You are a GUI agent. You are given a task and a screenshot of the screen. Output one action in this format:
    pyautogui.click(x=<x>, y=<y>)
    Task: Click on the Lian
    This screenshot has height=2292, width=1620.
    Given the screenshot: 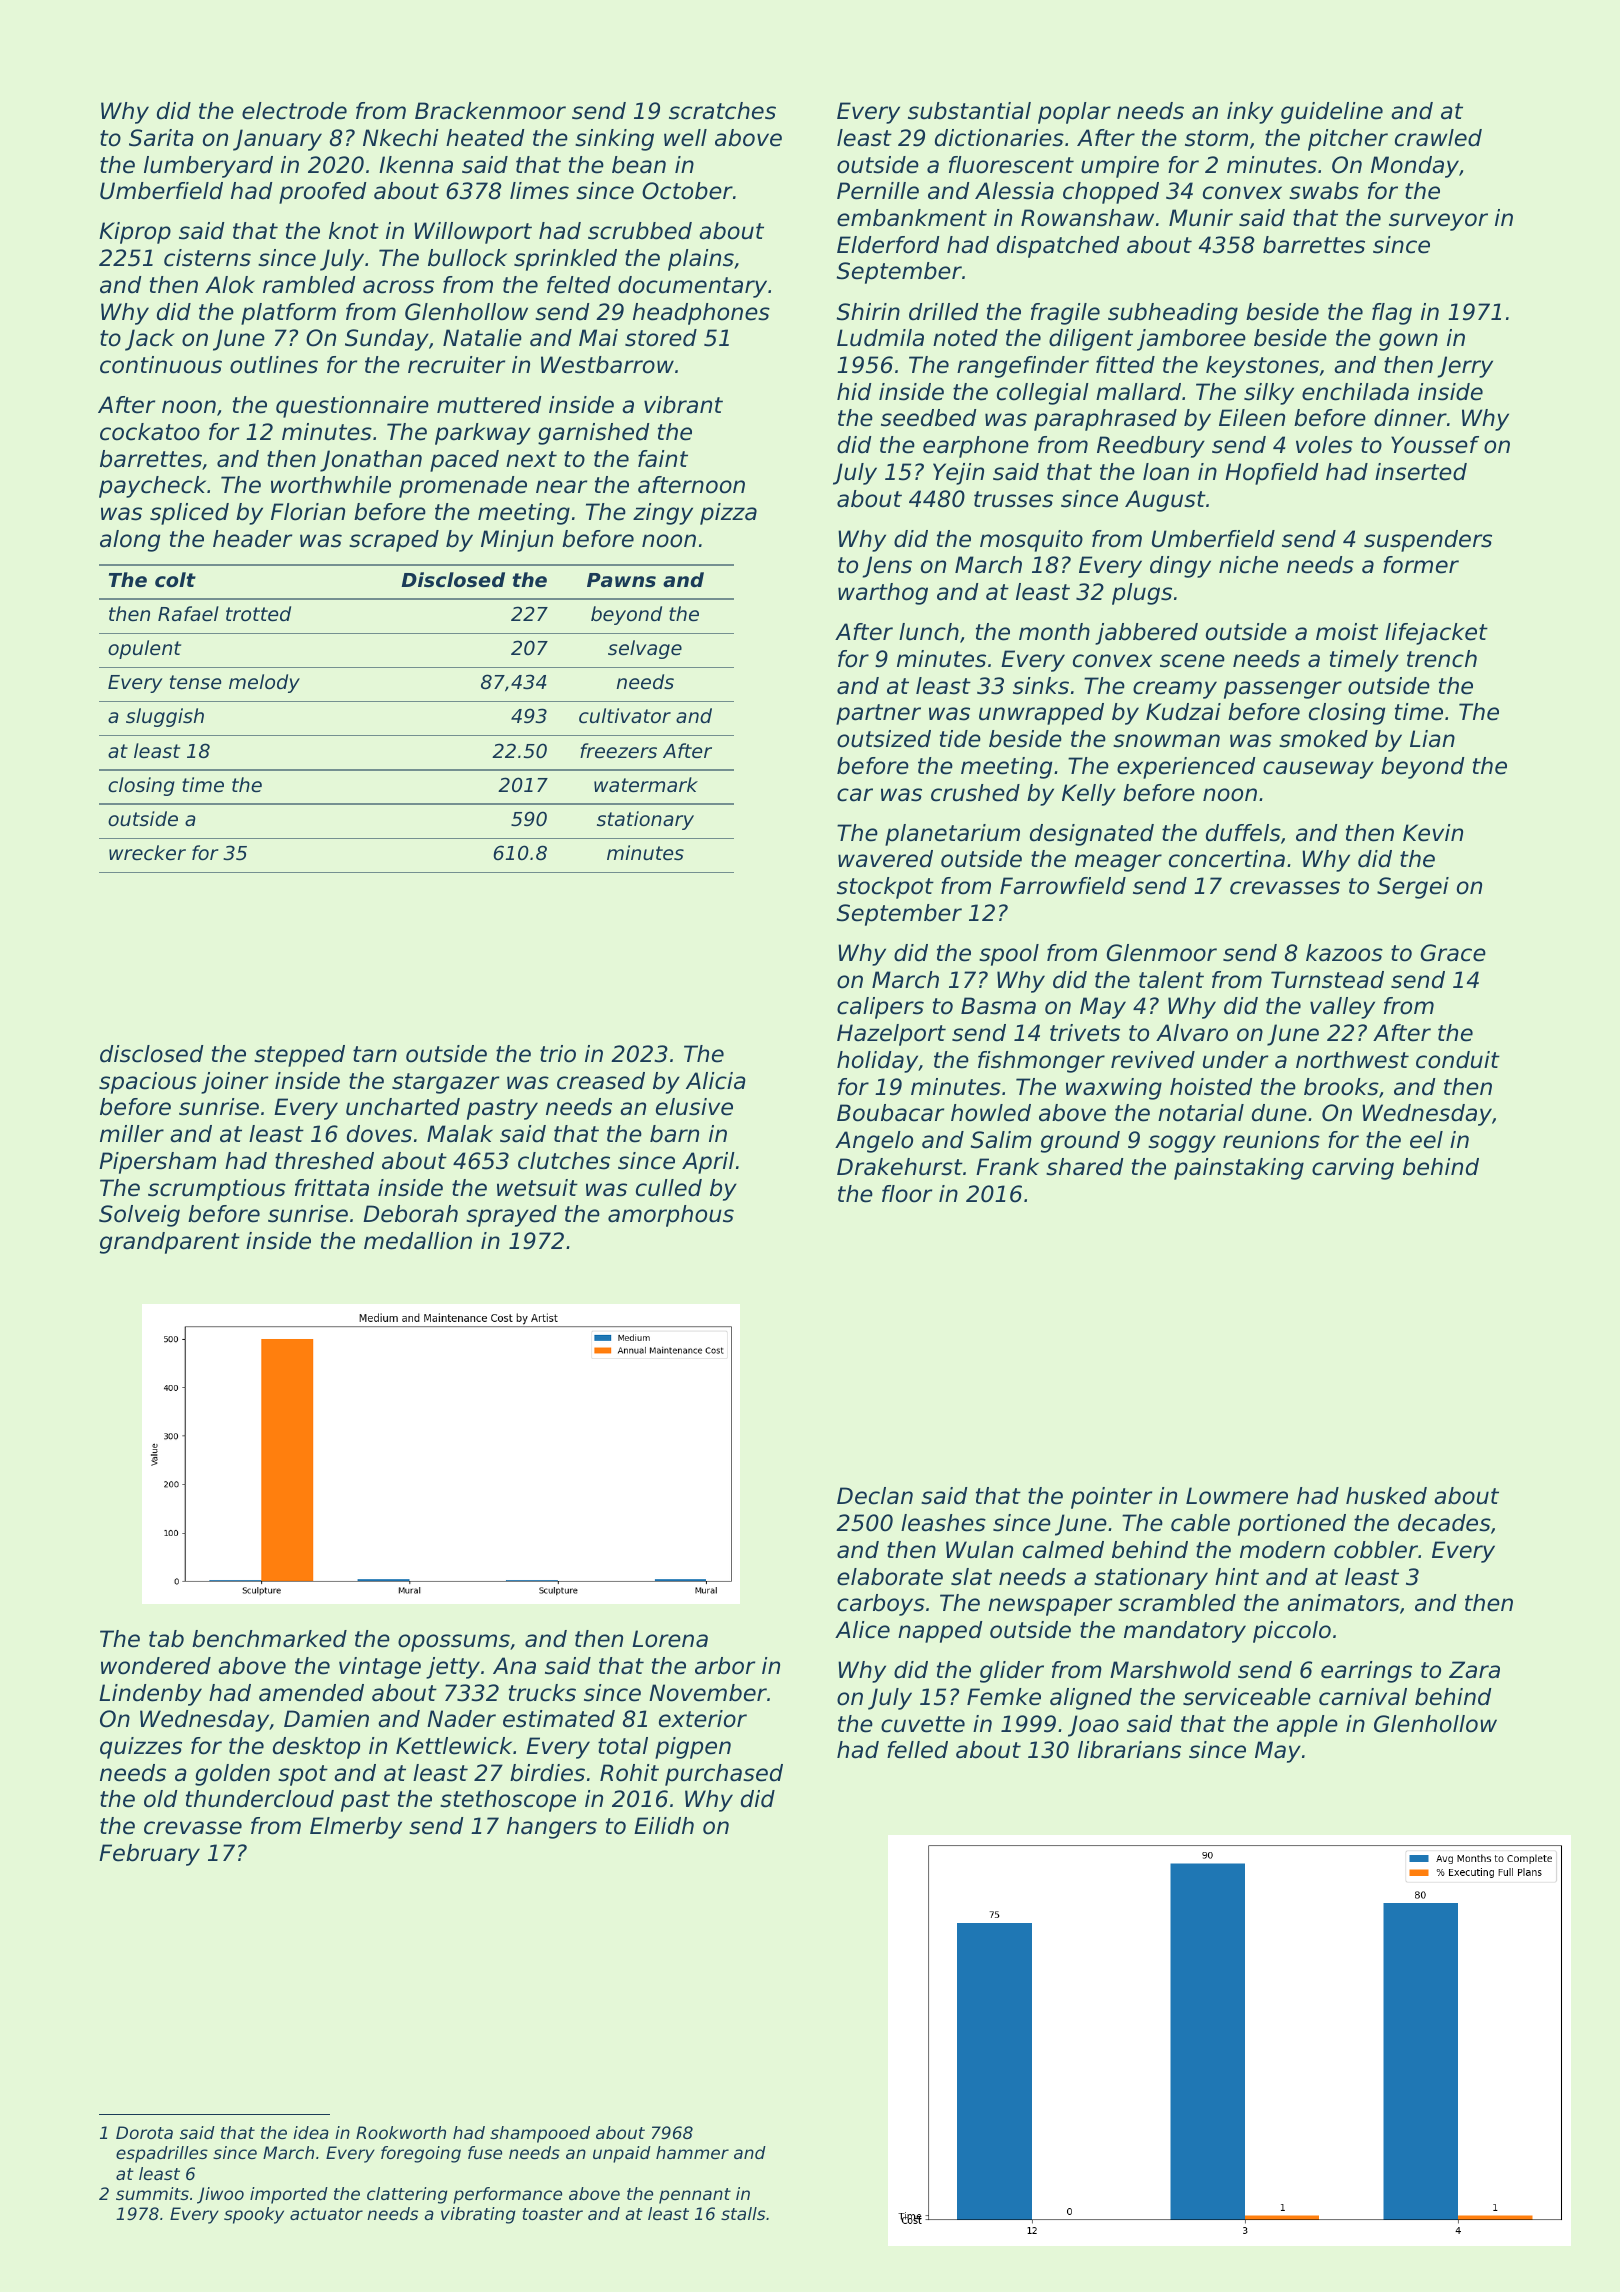 What is the action you would take?
    pyautogui.click(x=1432, y=739)
